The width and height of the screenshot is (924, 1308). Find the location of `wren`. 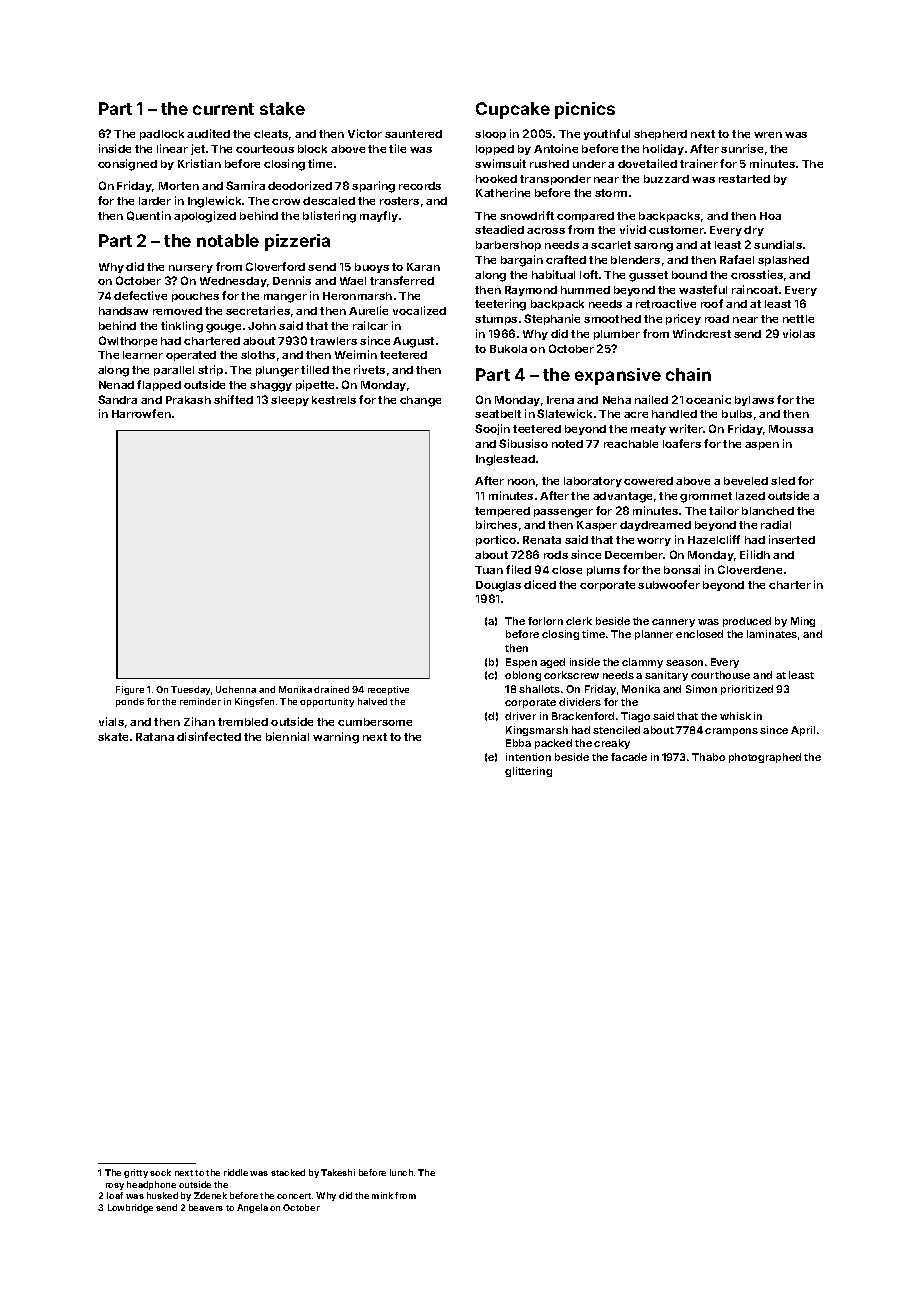

wren is located at coordinates (768, 135).
